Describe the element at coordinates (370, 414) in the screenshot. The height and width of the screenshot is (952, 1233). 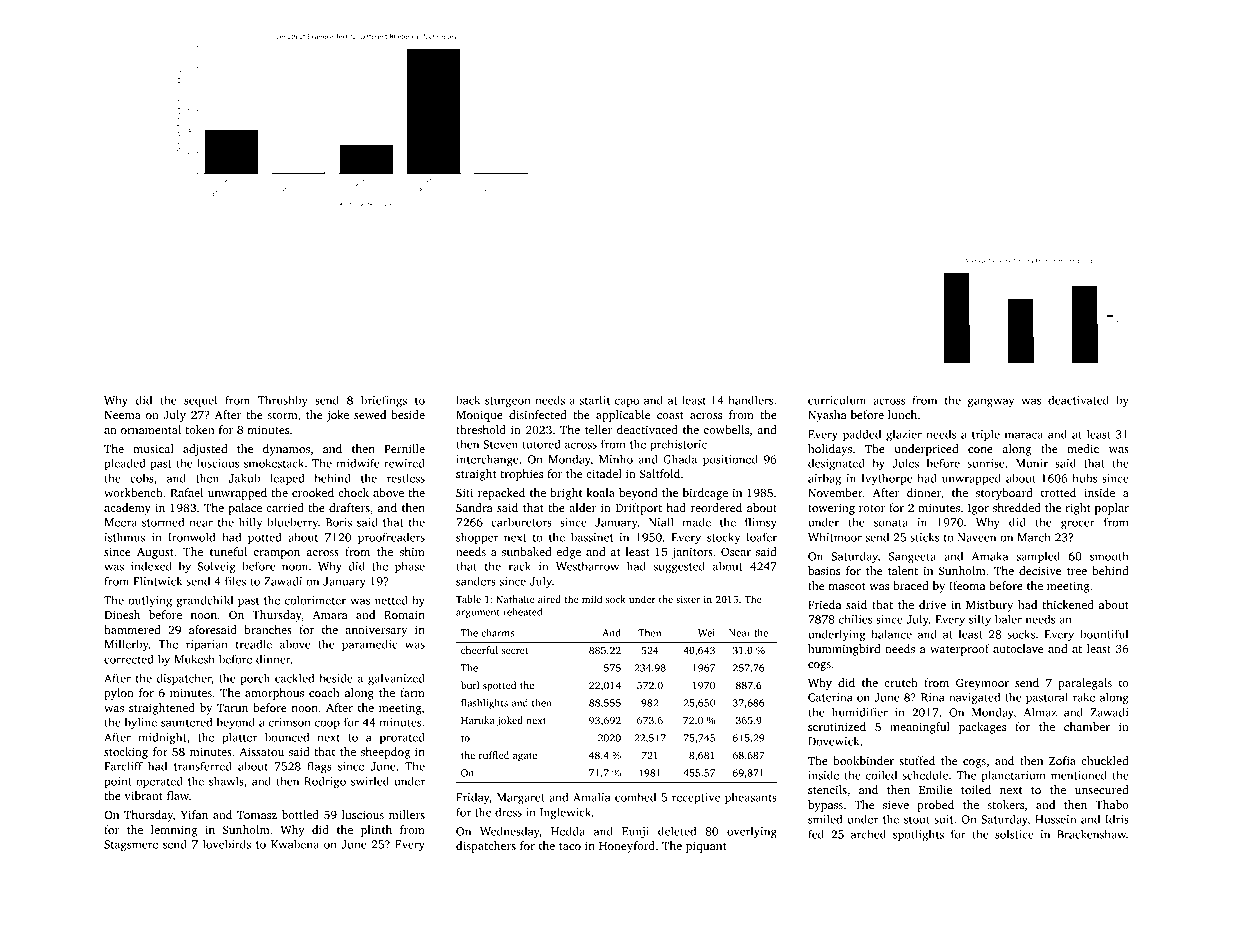
I see `sewed` at that location.
